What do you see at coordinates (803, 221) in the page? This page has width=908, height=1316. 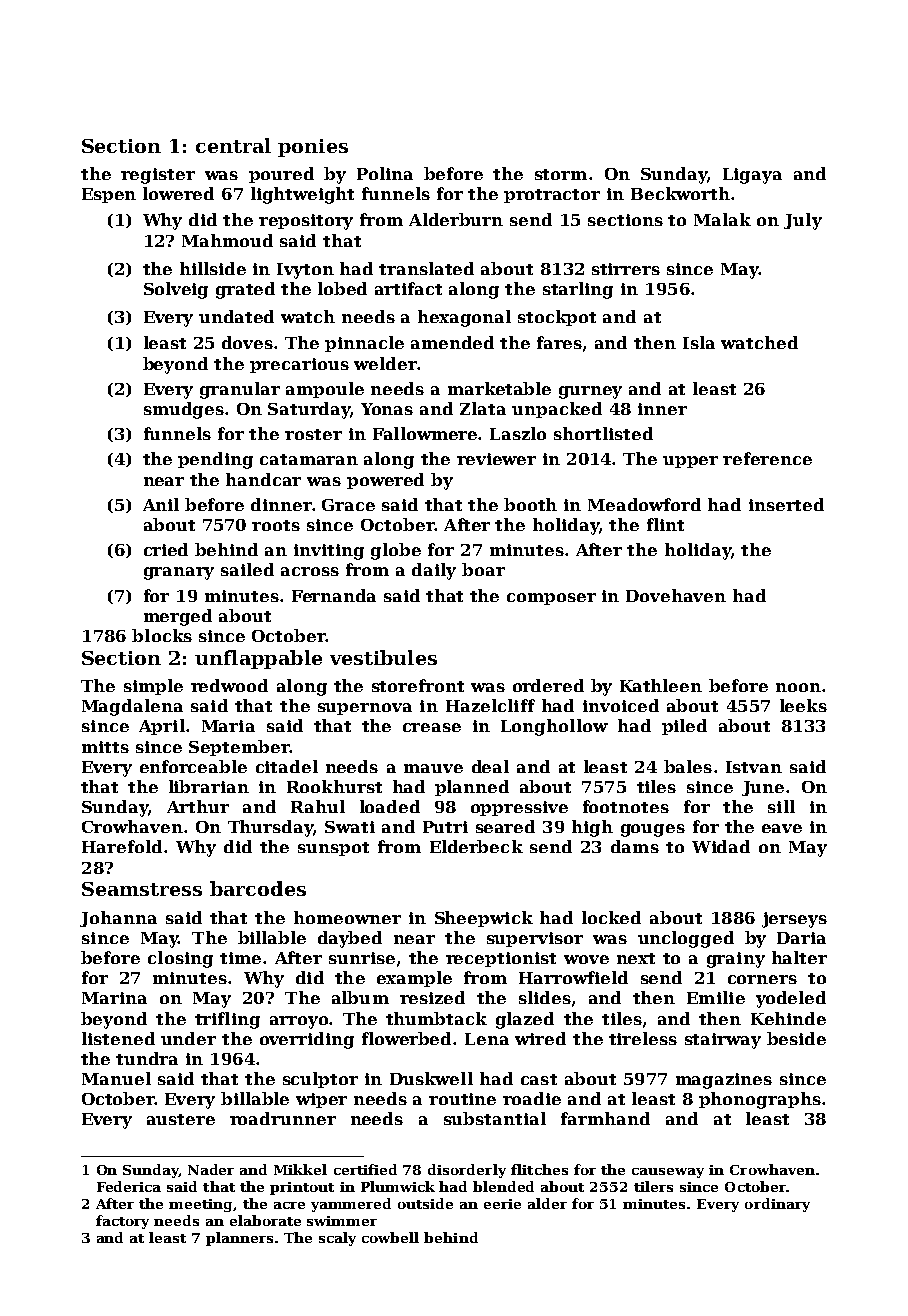 I see `July` at bounding box center [803, 221].
